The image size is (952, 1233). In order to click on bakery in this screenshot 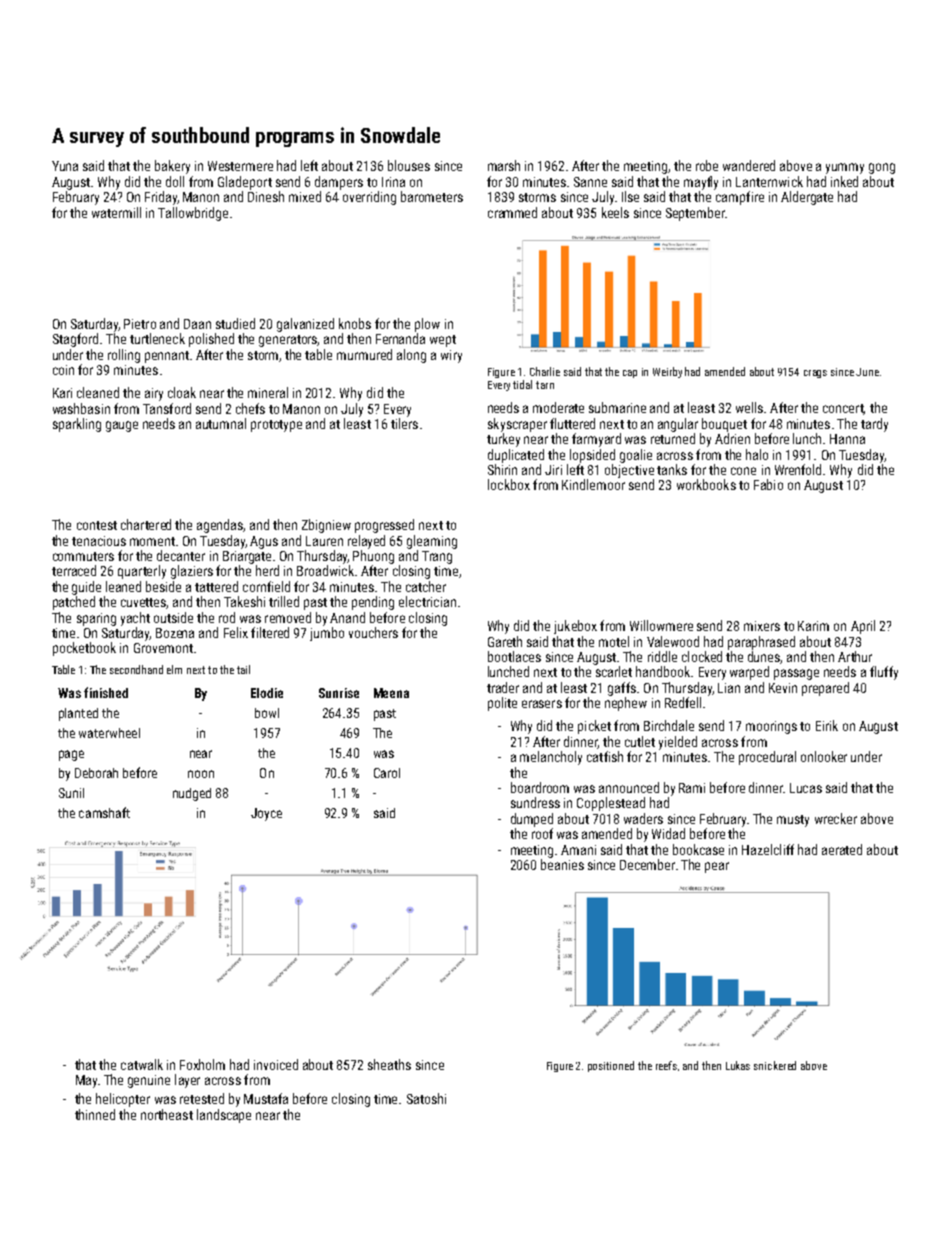, I will do `click(172, 167)`.
